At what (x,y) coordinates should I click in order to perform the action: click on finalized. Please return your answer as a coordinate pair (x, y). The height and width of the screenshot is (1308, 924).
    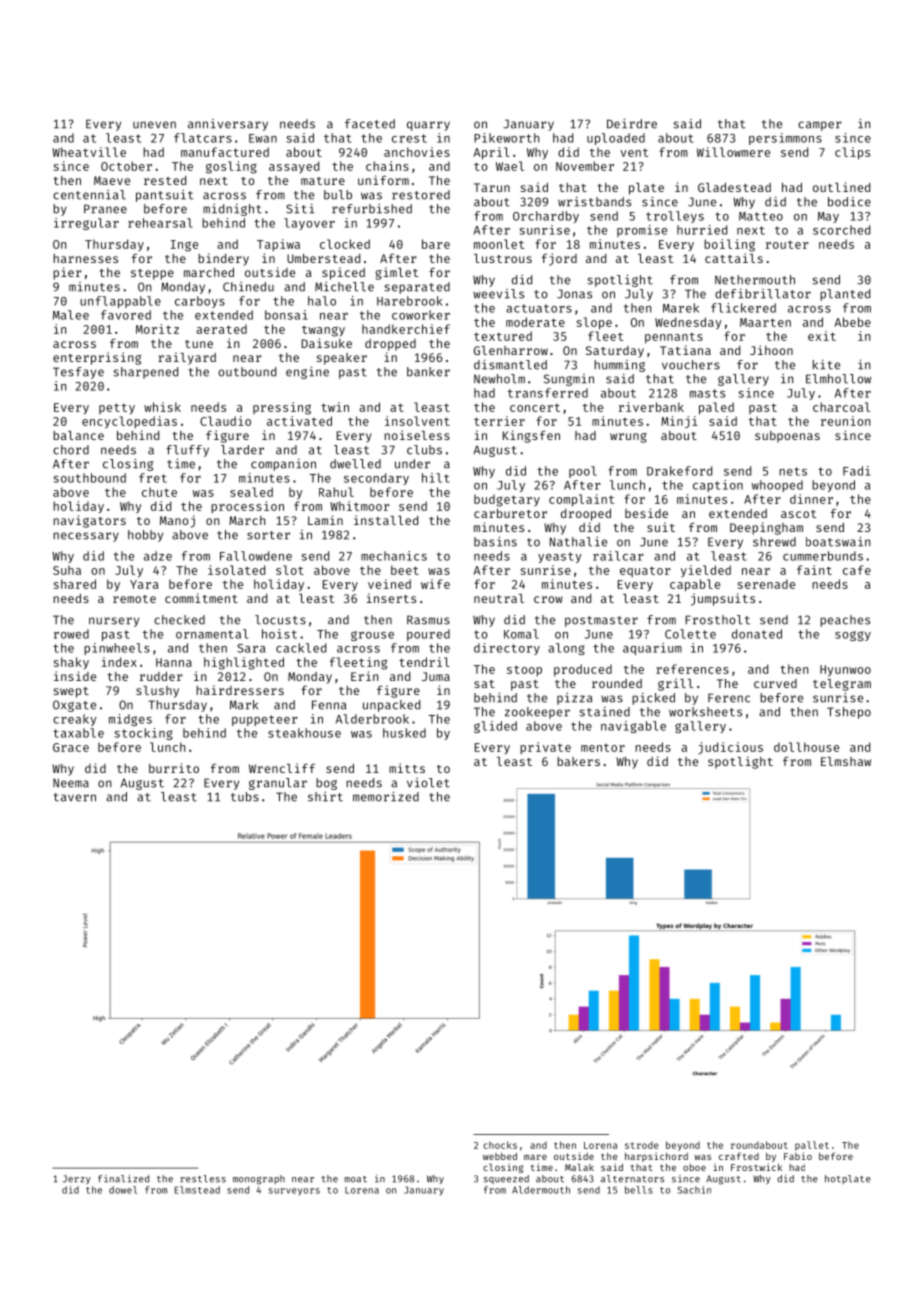
    Looking at the image, I should click on (123, 1179).
